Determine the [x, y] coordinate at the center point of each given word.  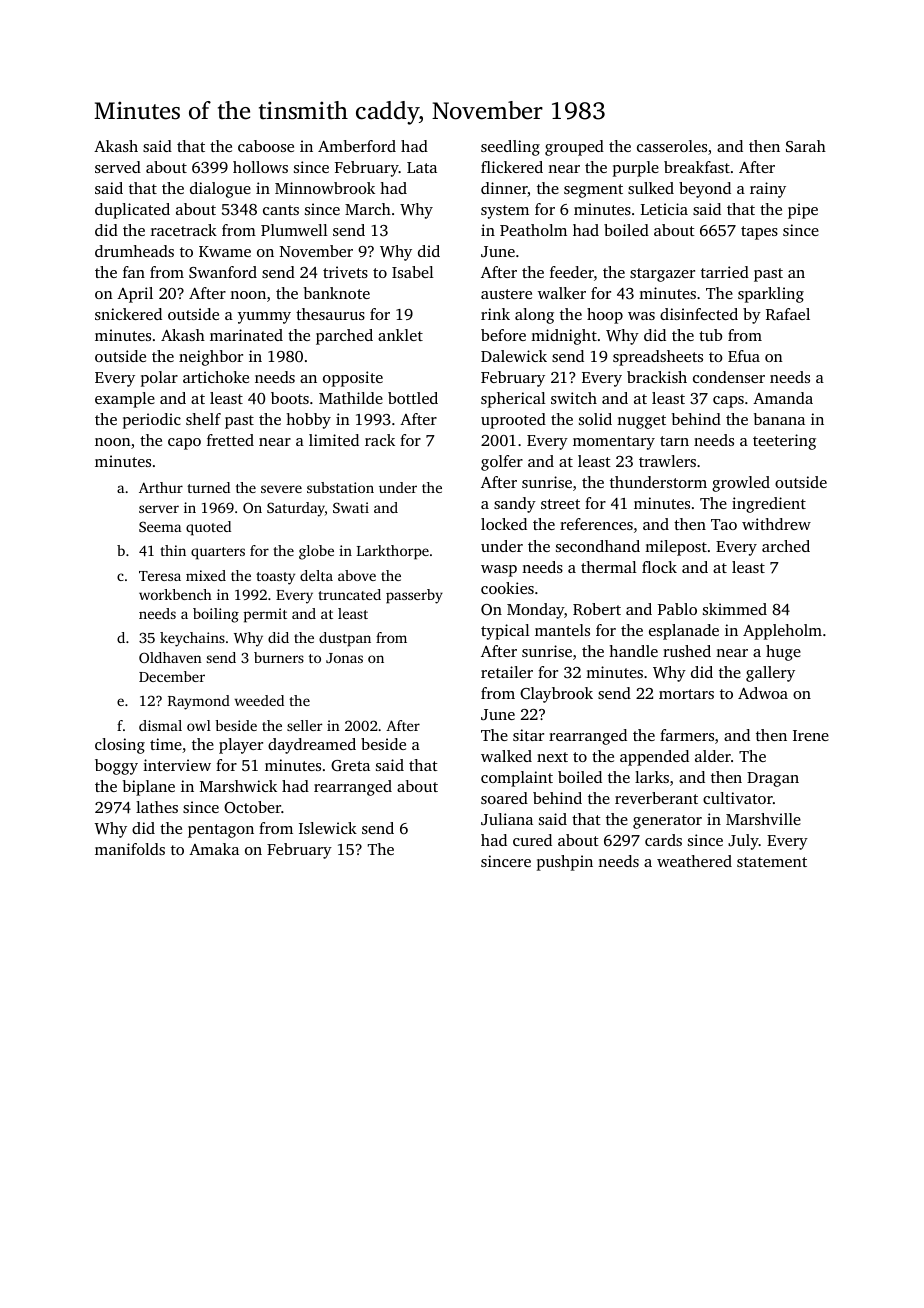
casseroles [672, 146]
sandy [515, 505]
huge [783, 653]
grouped [574, 148]
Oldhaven [170, 657]
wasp [499, 571]
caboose [266, 146]
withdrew [776, 524]
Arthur [161, 487]
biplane [149, 788]
